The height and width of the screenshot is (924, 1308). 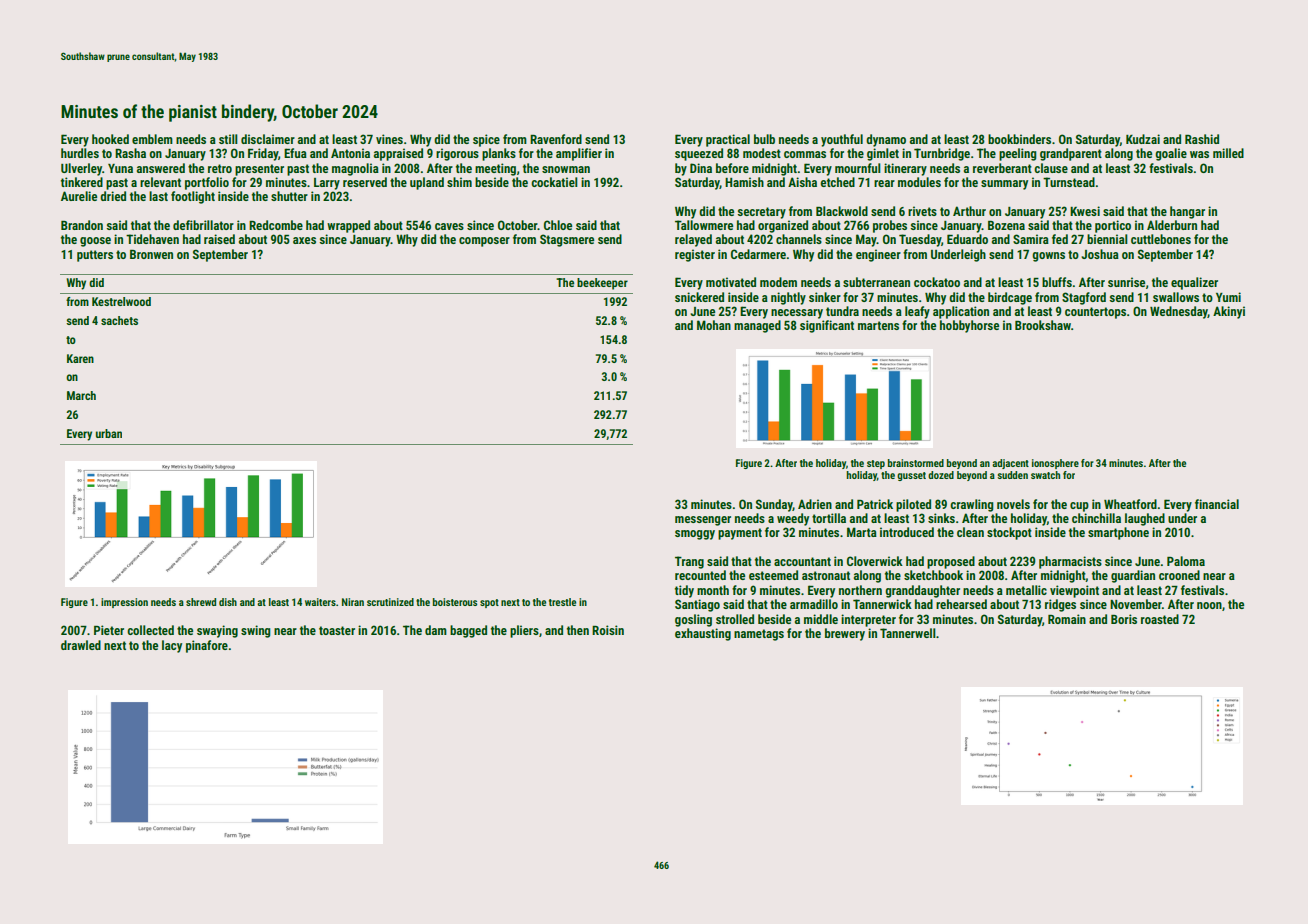 I want to click on sachets, so click(x=119, y=320).
